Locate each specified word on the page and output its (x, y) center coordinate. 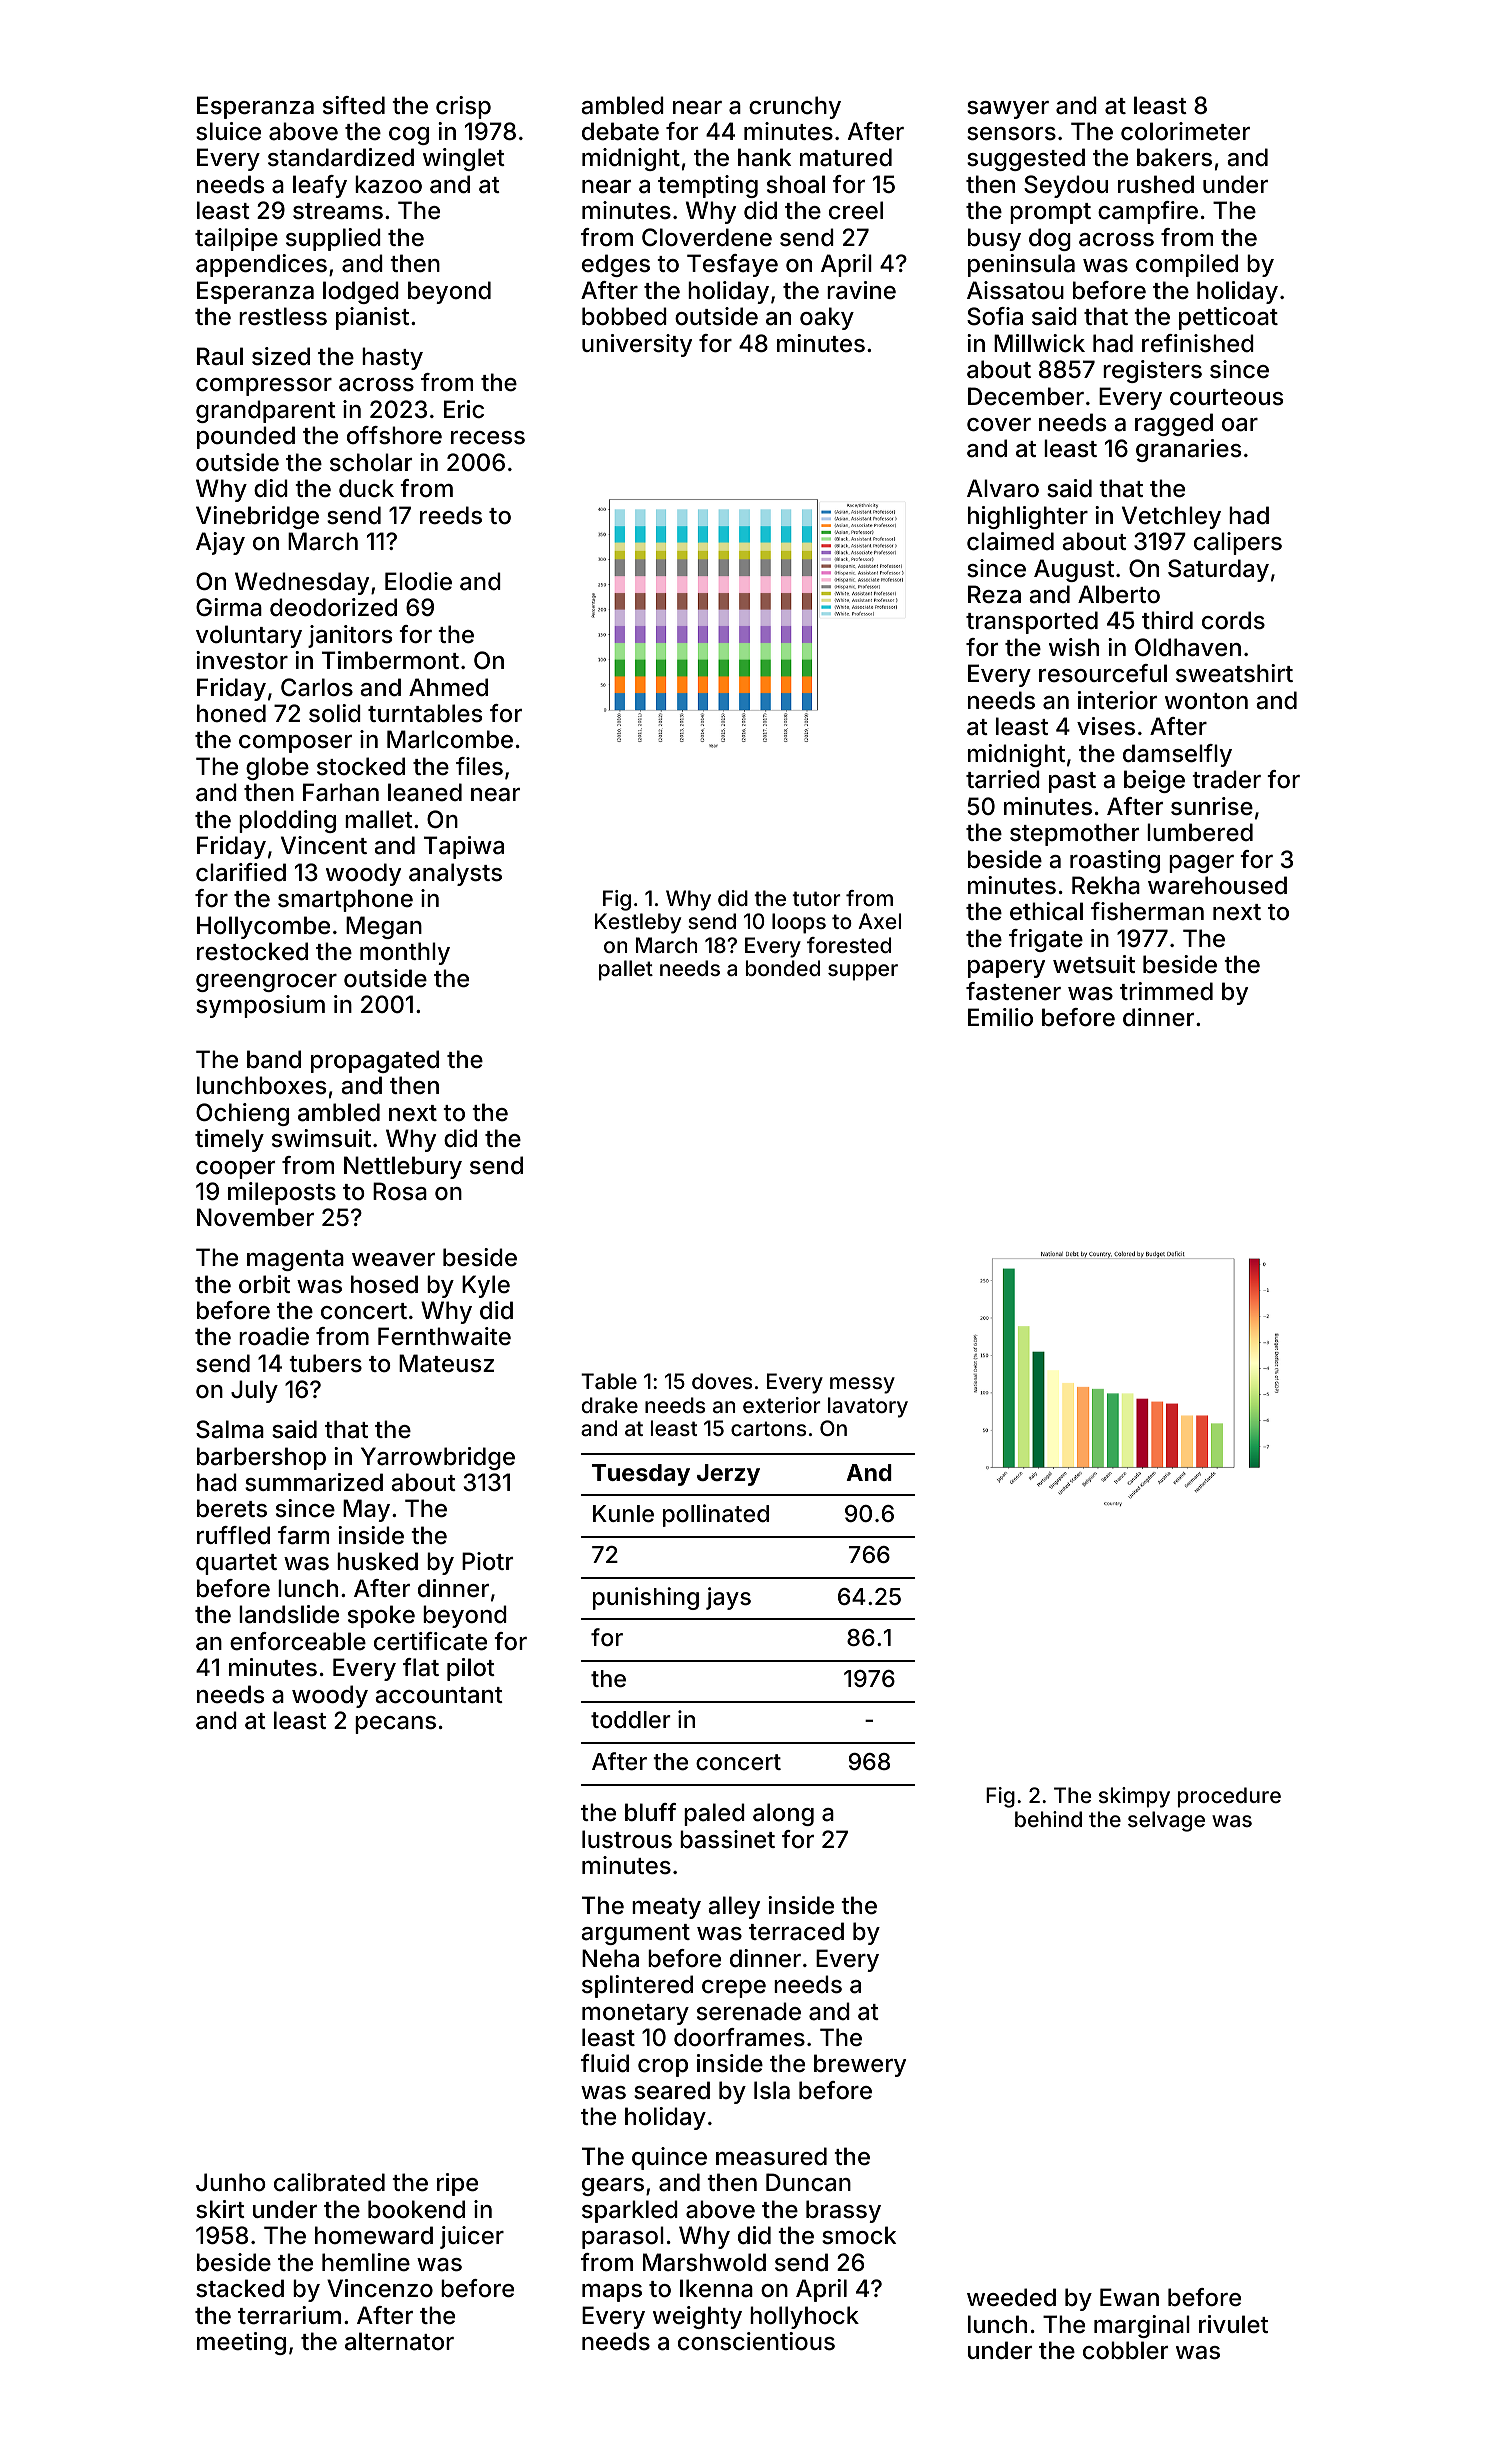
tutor (816, 898)
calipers (1238, 543)
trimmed (1166, 991)
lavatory (868, 1407)
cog (409, 136)
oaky (827, 318)
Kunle (623, 1514)
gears (613, 2187)
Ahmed (448, 687)
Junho (231, 2182)
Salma (230, 1429)
